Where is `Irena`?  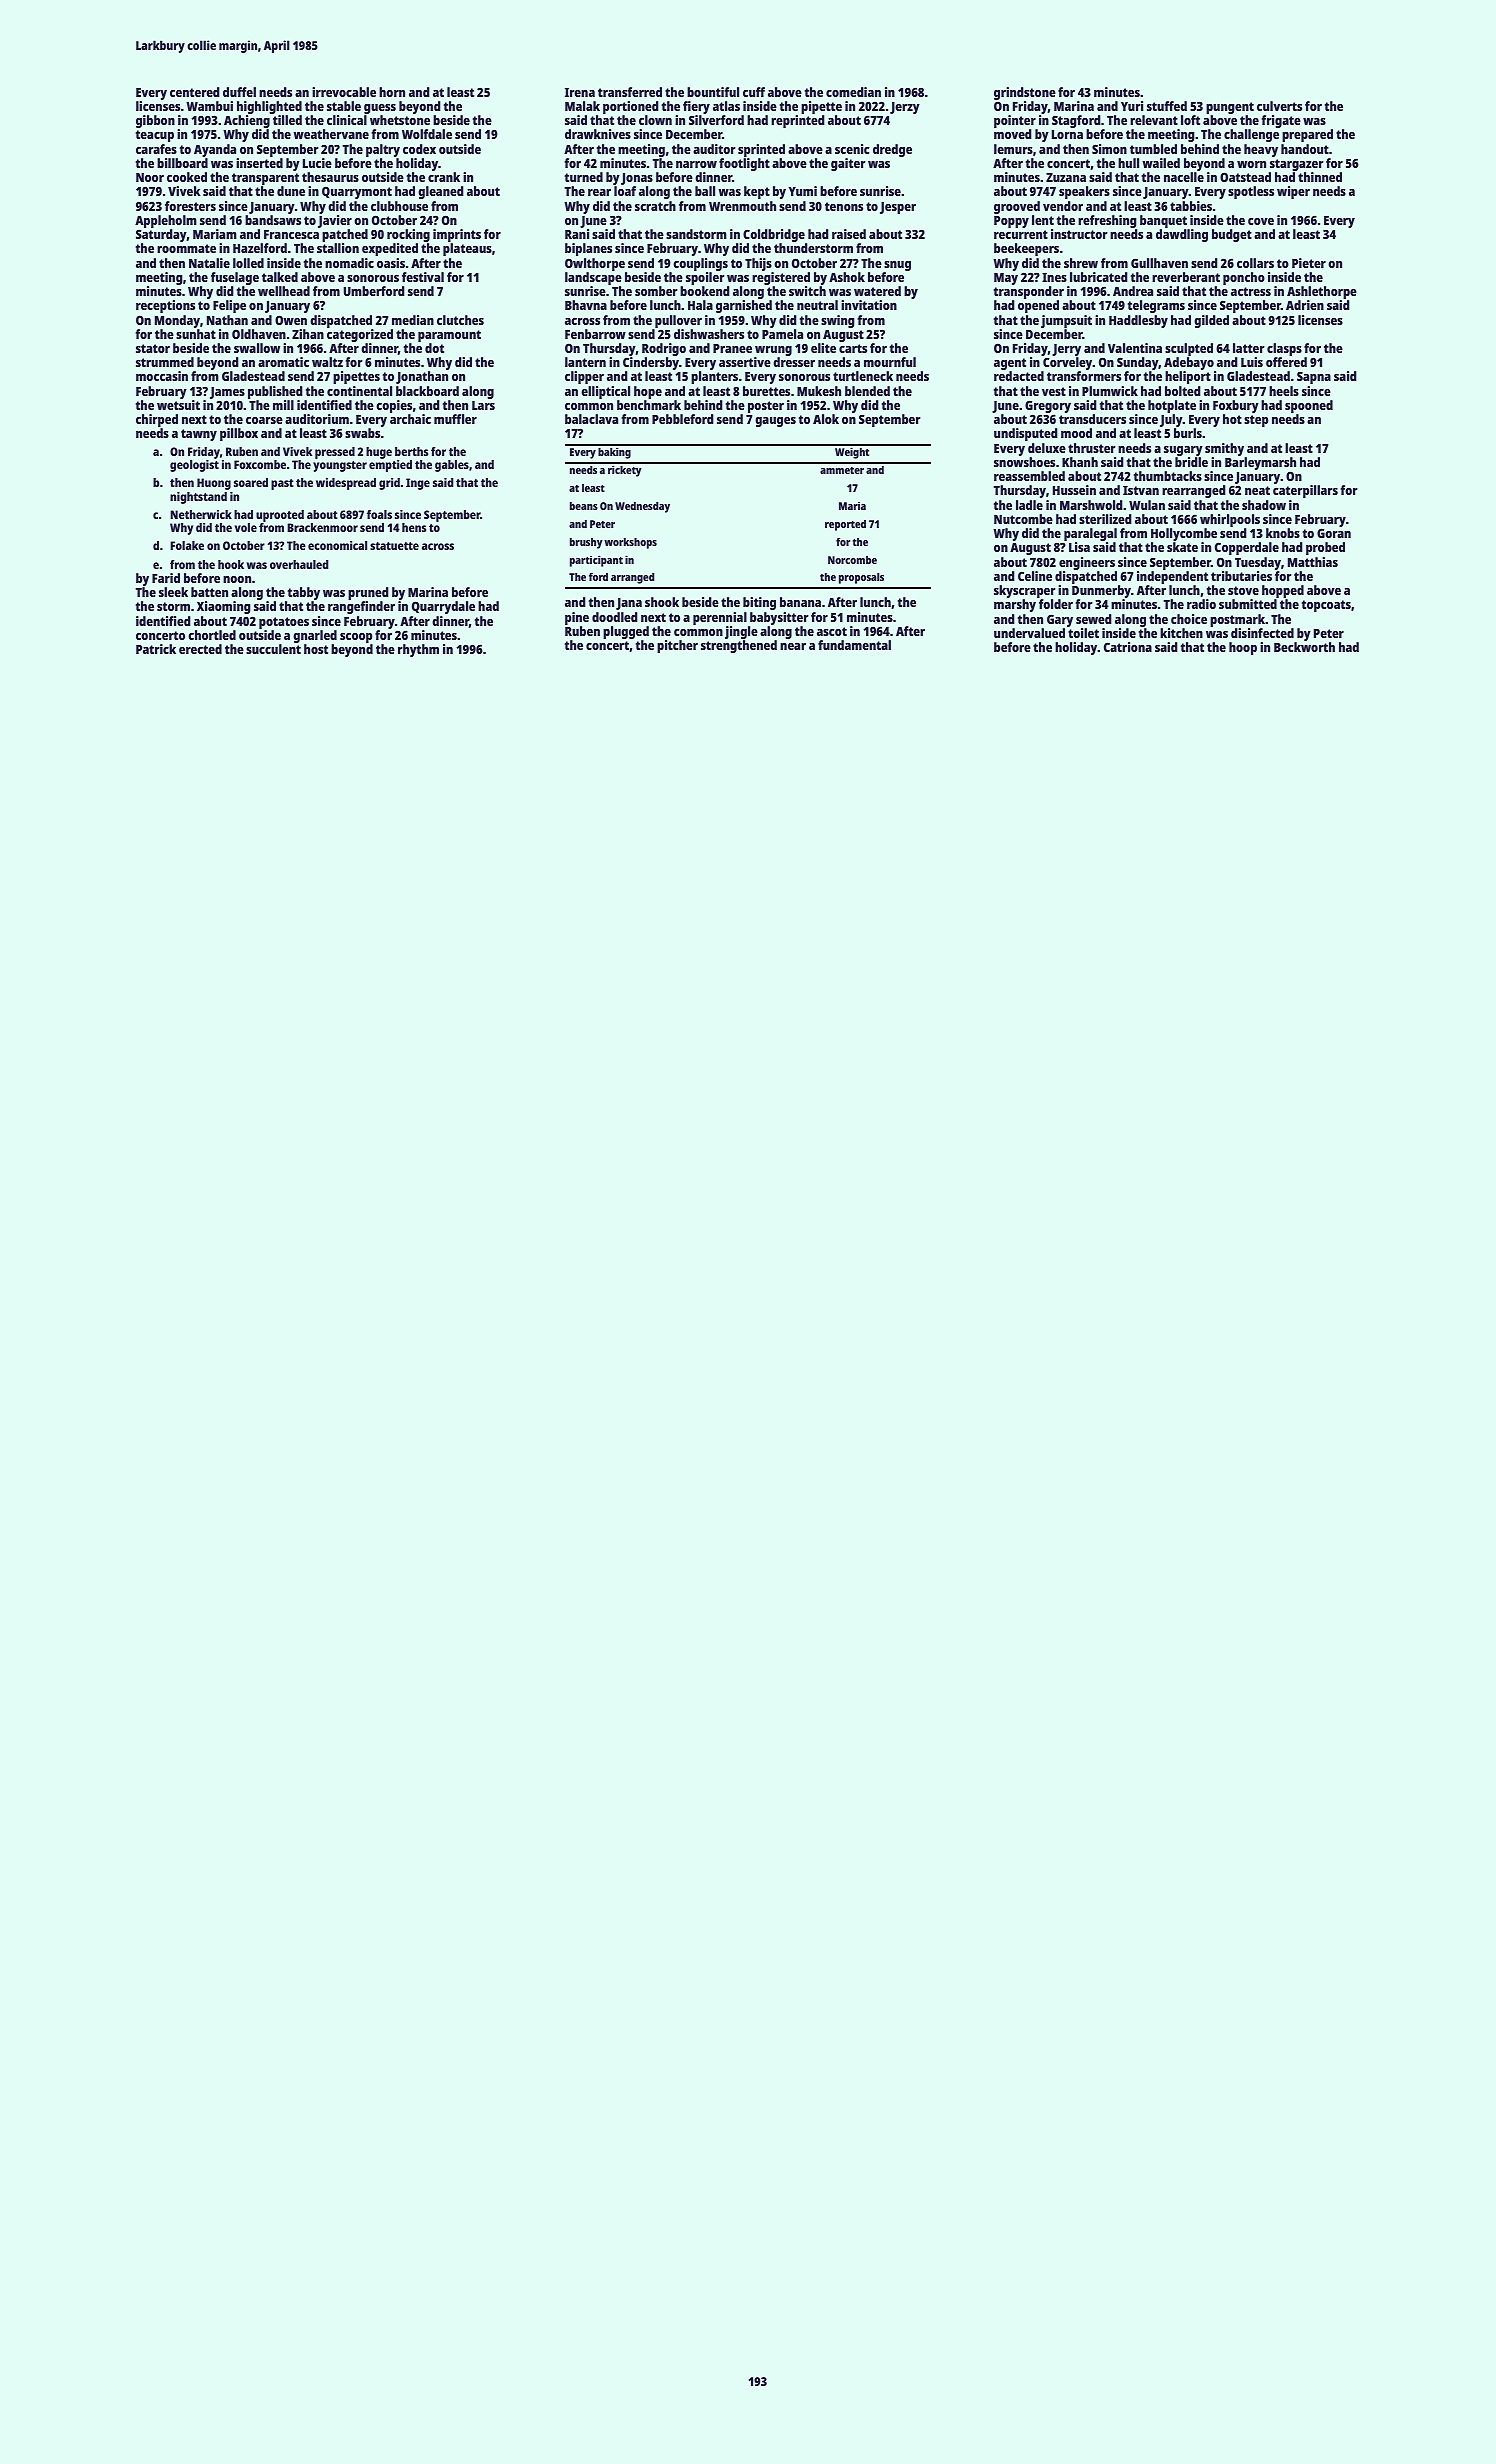
Irena is located at coordinates (580, 92).
